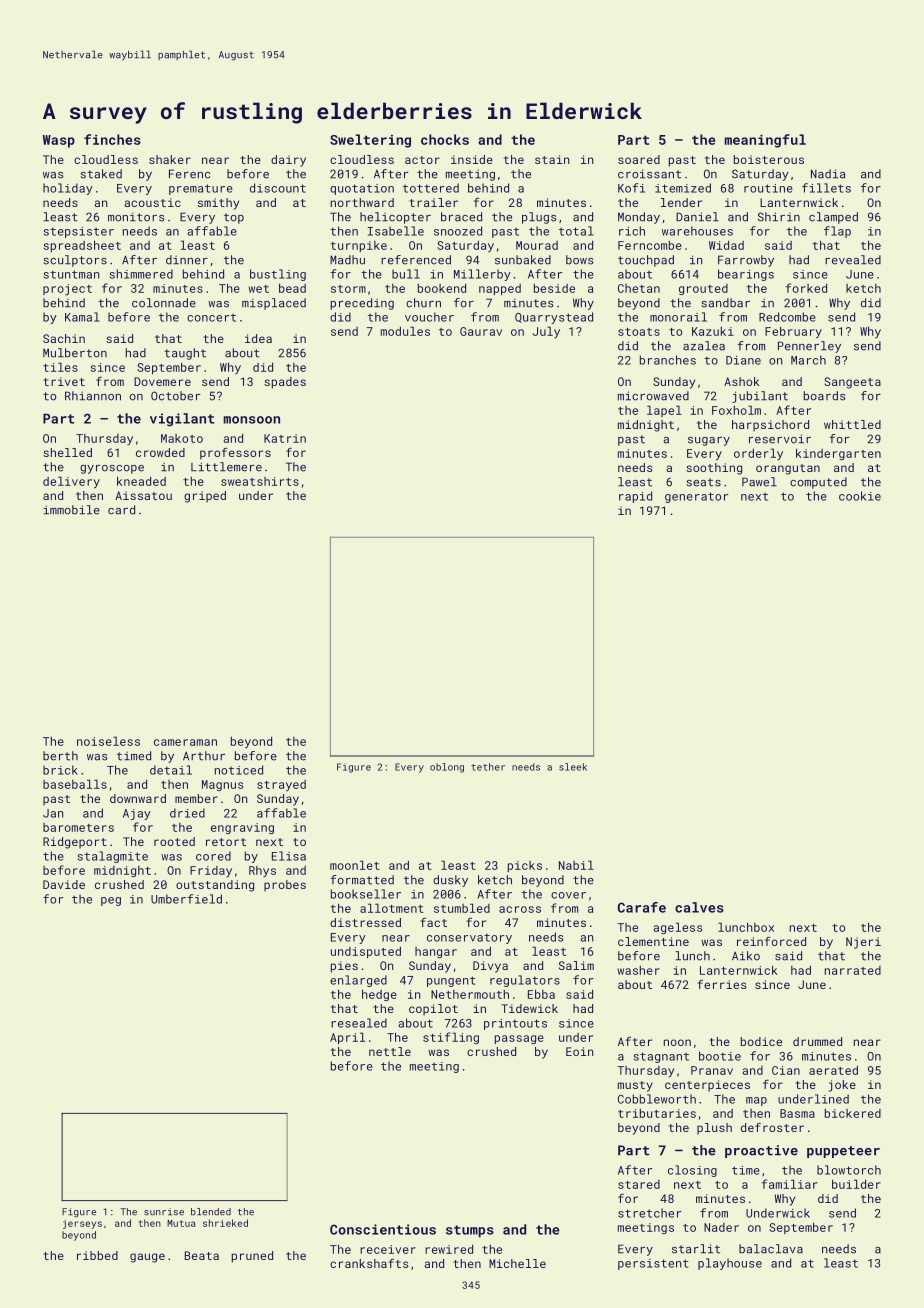 The image size is (924, 1308). What do you see at coordinates (573, 767) in the page?
I see `sleek` at bounding box center [573, 767].
